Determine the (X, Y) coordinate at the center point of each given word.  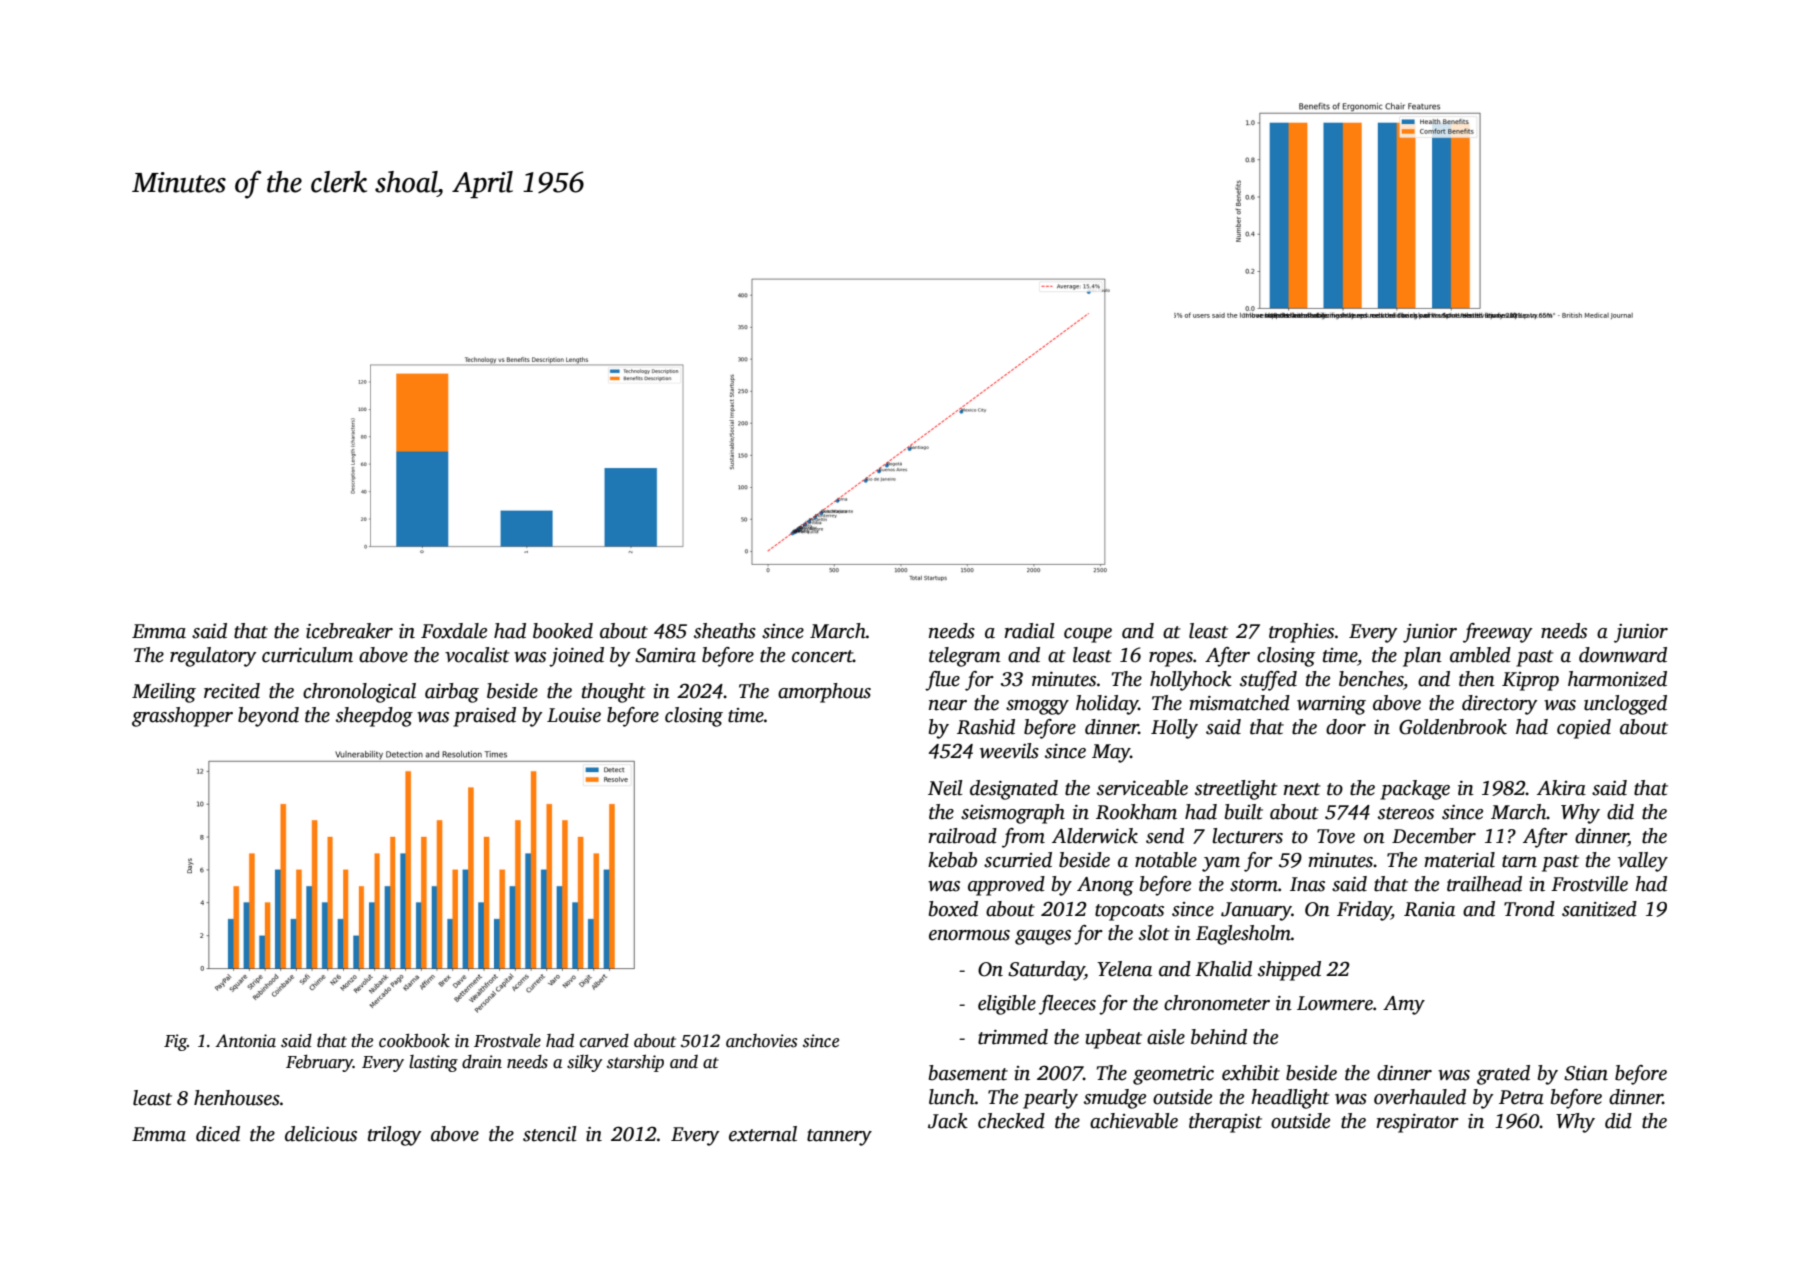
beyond (268, 717)
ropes (1171, 659)
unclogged (1625, 705)
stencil (550, 1134)
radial (1029, 631)
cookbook (414, 1041)
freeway (1497, 633)
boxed (953, 909)
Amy (1404, 1005)
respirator (1417, 1123)
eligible (1007, 1005)
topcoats (1129, 912)
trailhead (1484, 884)
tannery (839, 1137)
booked (563, 631)
